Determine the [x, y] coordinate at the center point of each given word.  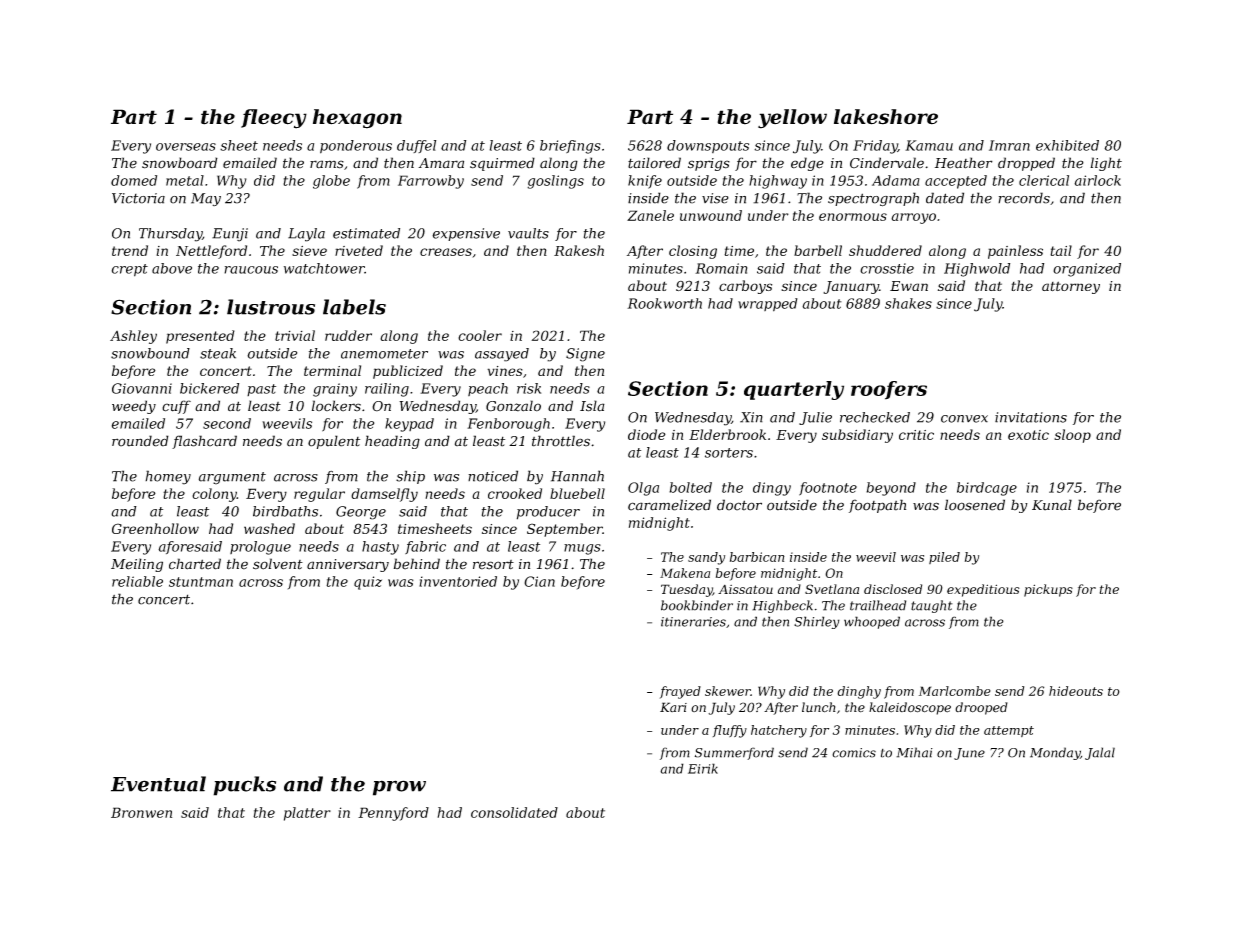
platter [307, 814]
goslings [555, 182]
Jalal [1100, 753]
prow [399, 788]
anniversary [348, 565]
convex [964, 419]
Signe [585, 355]
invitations [1031, 417]
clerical [1044, 180]
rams [327, 164]
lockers [336, 406]
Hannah [577, 476]
